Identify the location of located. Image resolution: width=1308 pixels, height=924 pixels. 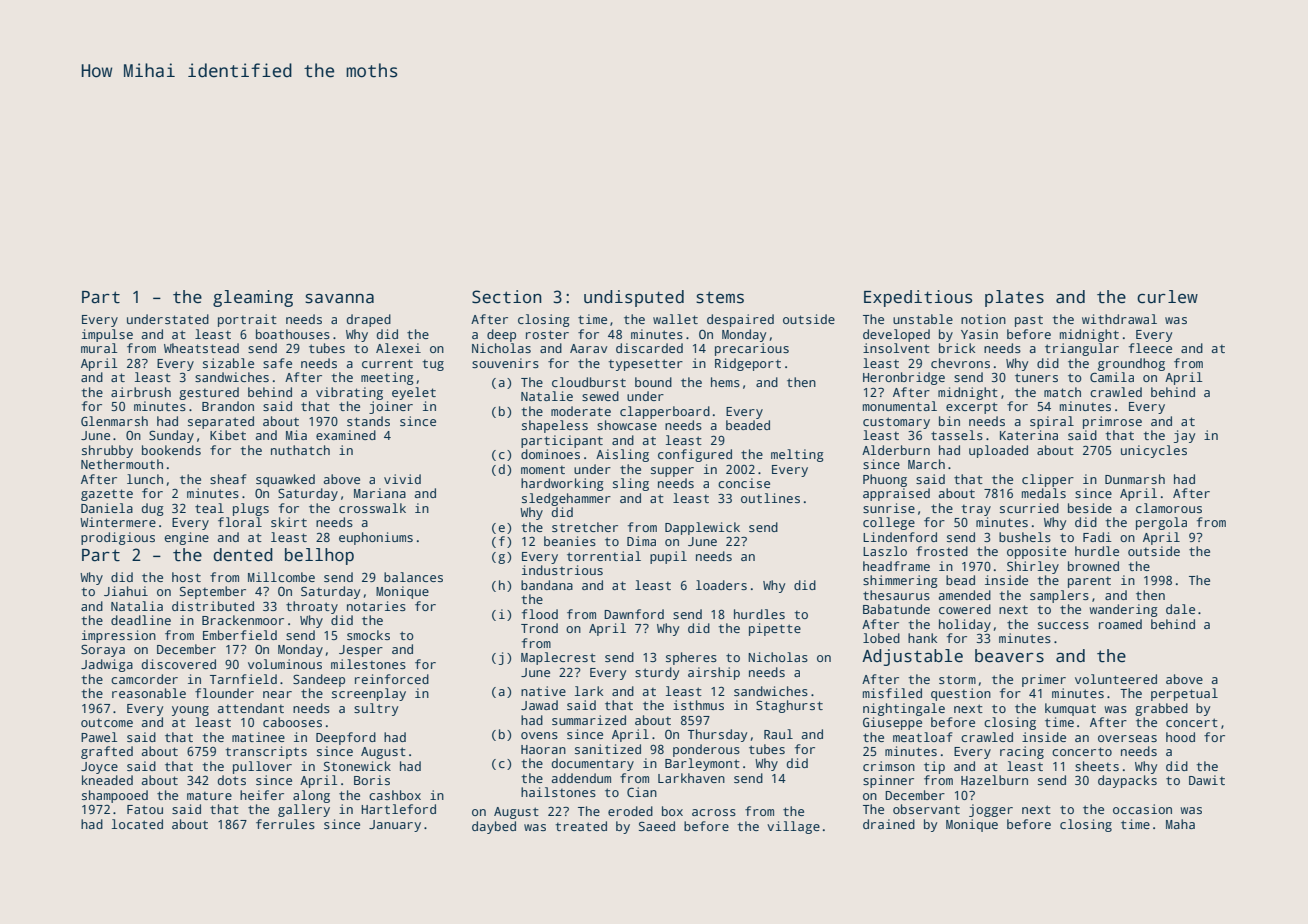
(137, 824).
